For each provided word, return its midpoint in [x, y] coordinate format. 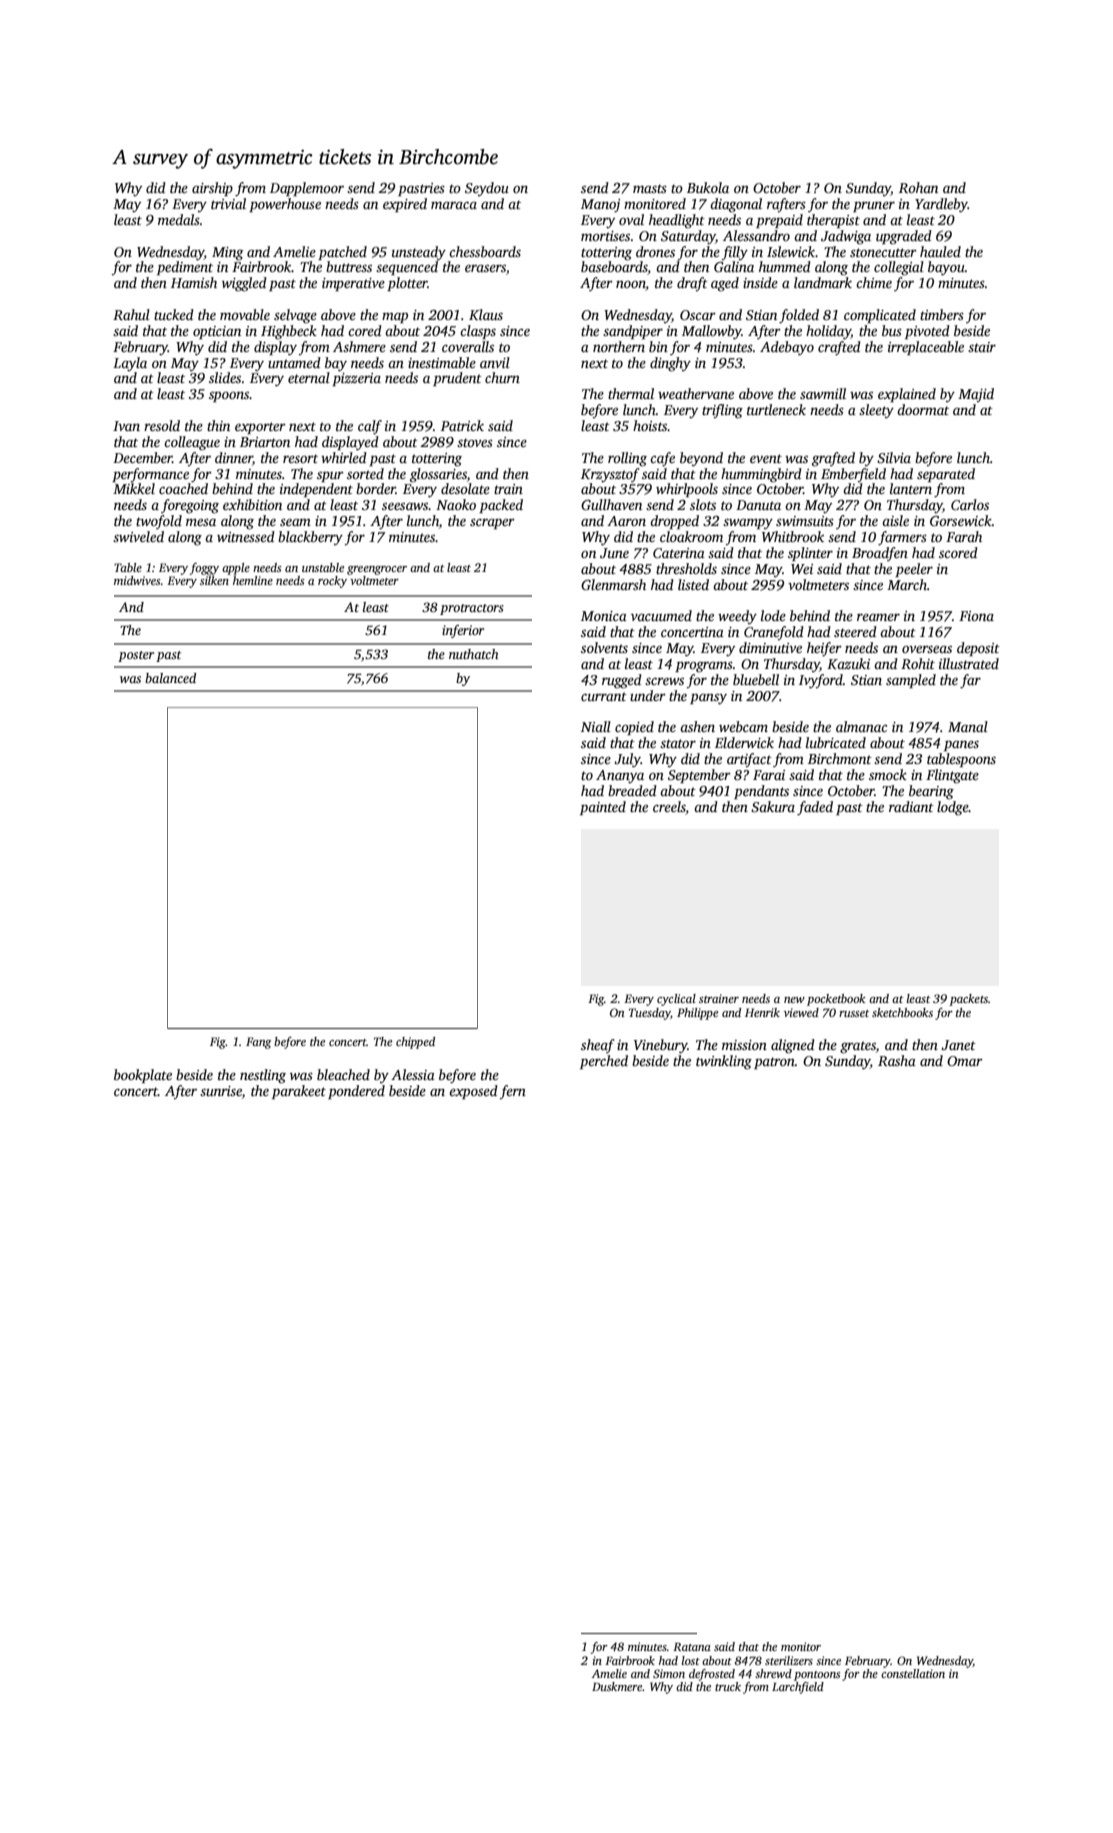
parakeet [299, 1092]
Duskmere [617, 1686]
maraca [454, 205]
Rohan [918, 187]
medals [179, 219]
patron [774, 1063]
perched [604, 1062]
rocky [332, 582]
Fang [258, 1043]
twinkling [724, 1062]
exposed [473, 1092]
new [794, 1000]
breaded [632, 790]
